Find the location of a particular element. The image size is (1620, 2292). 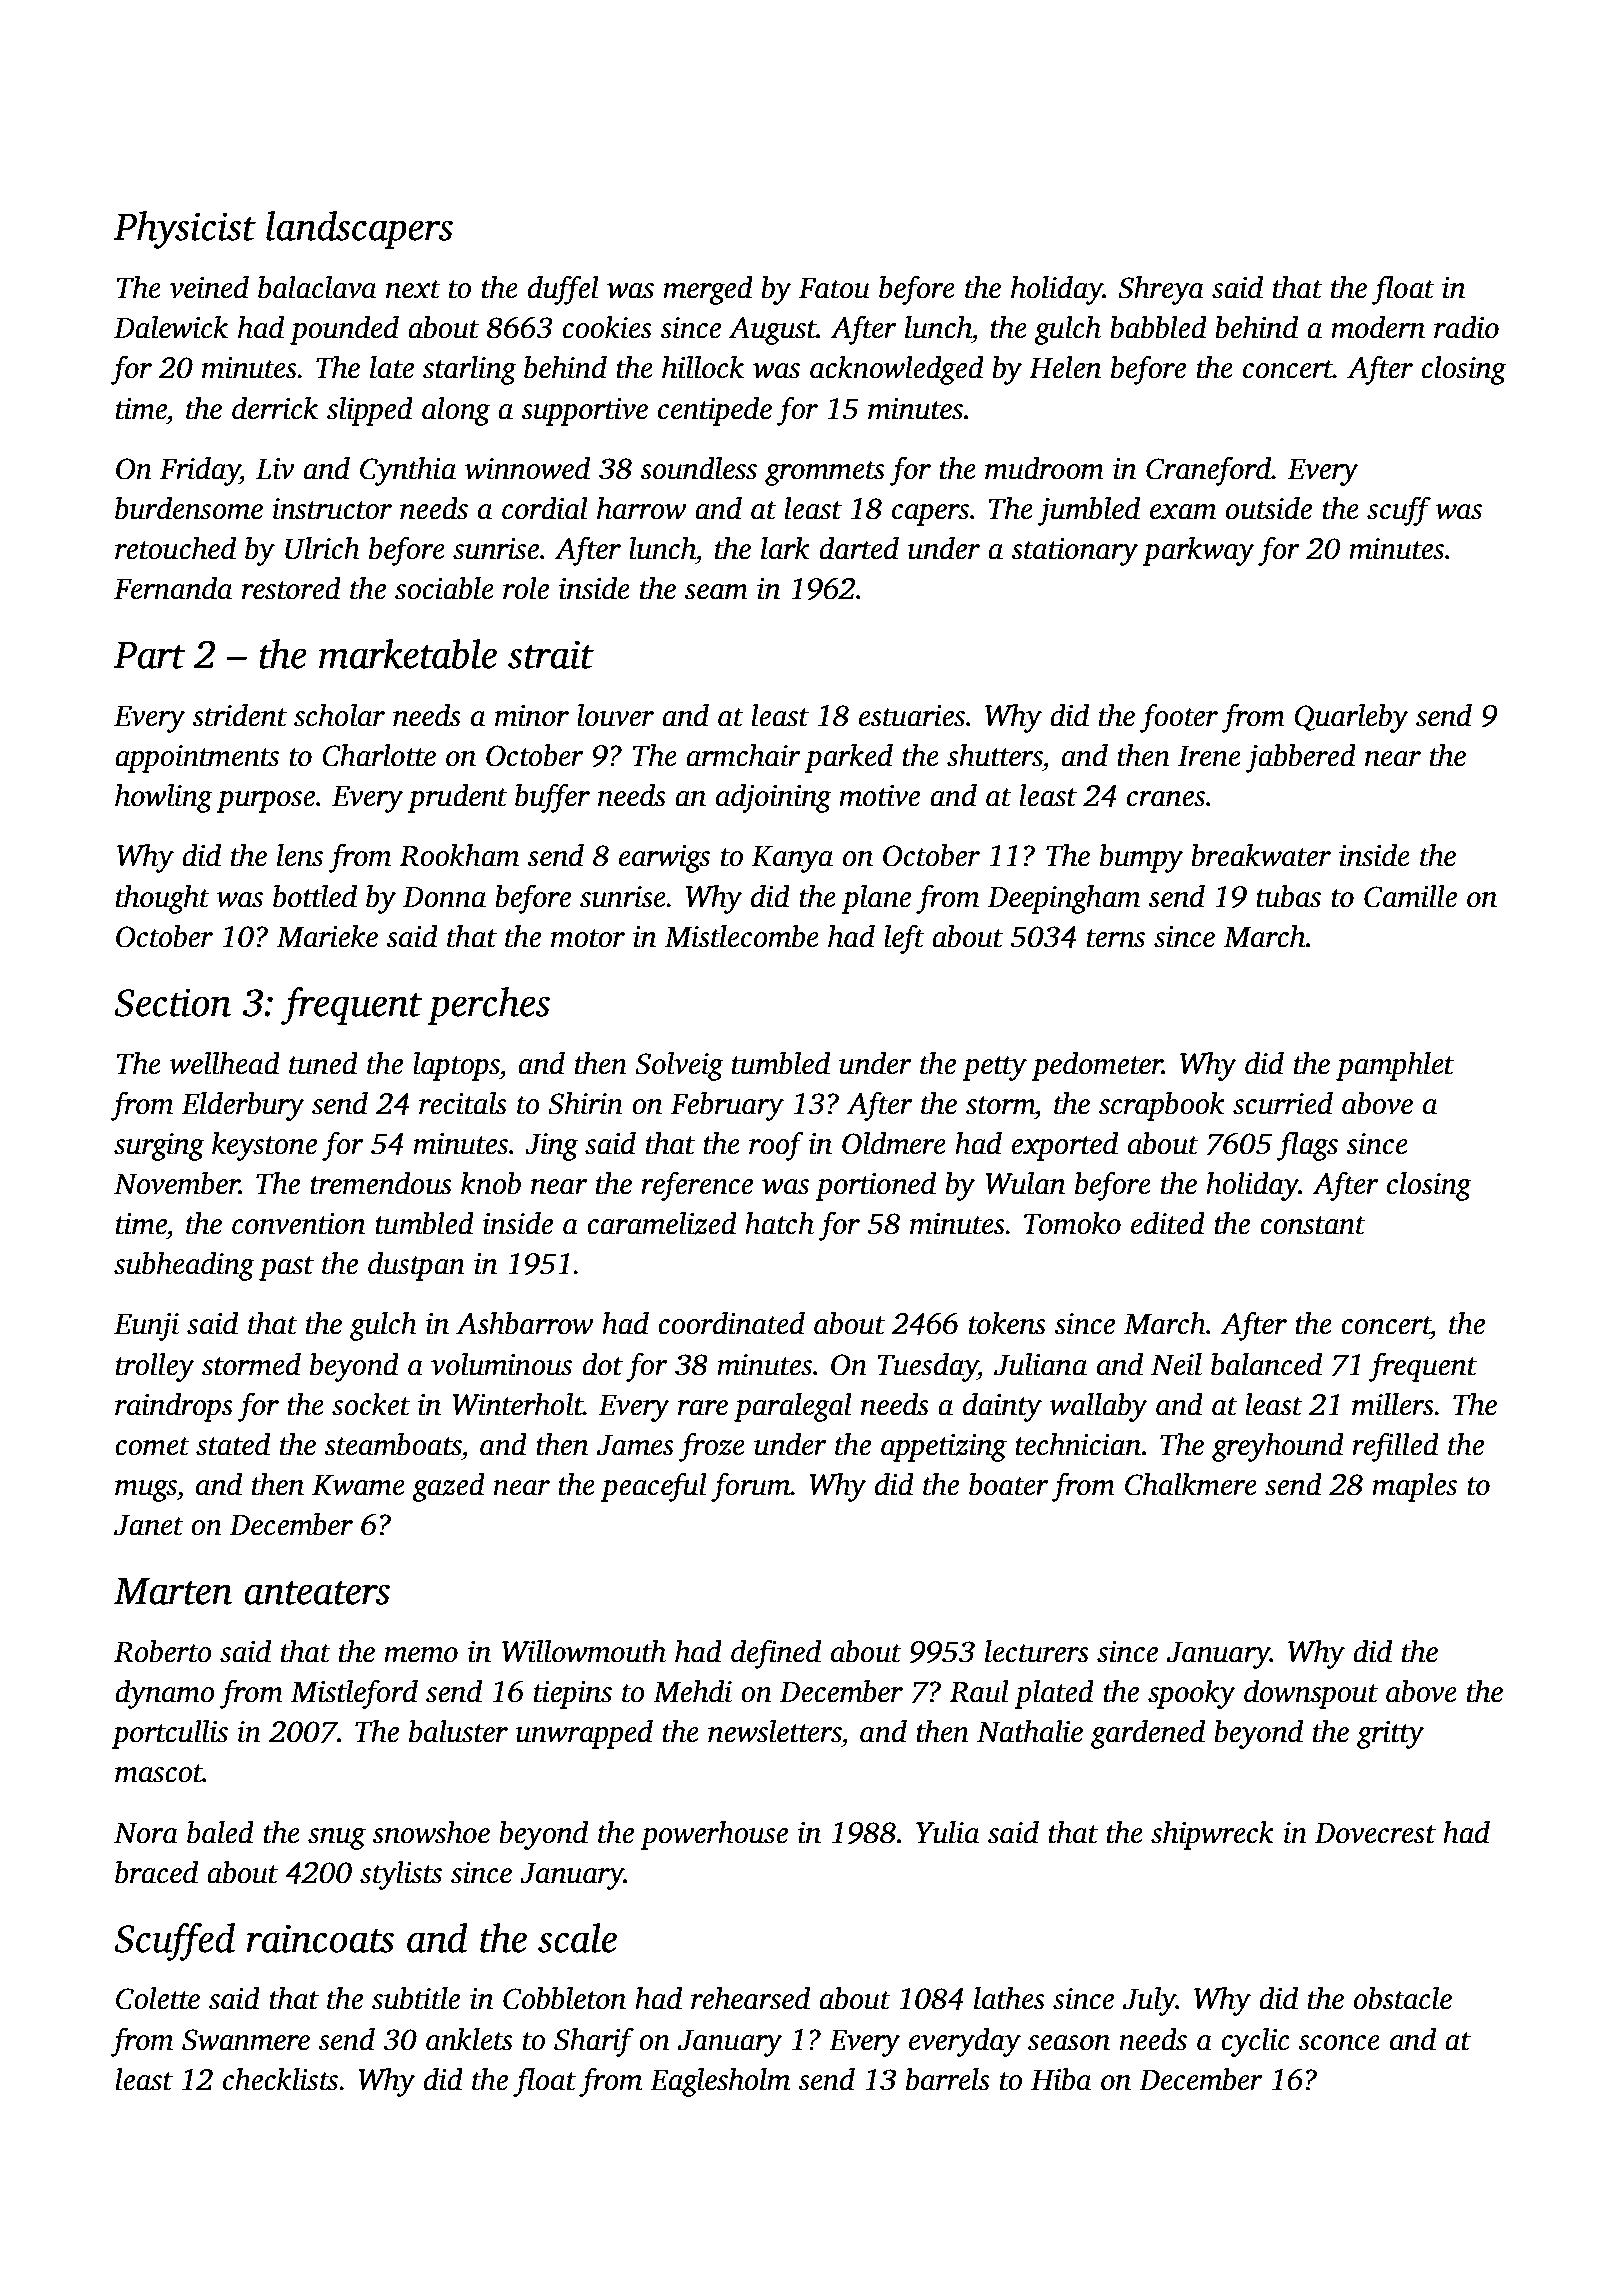

Charlotte is located at coordinates (379, 755).
